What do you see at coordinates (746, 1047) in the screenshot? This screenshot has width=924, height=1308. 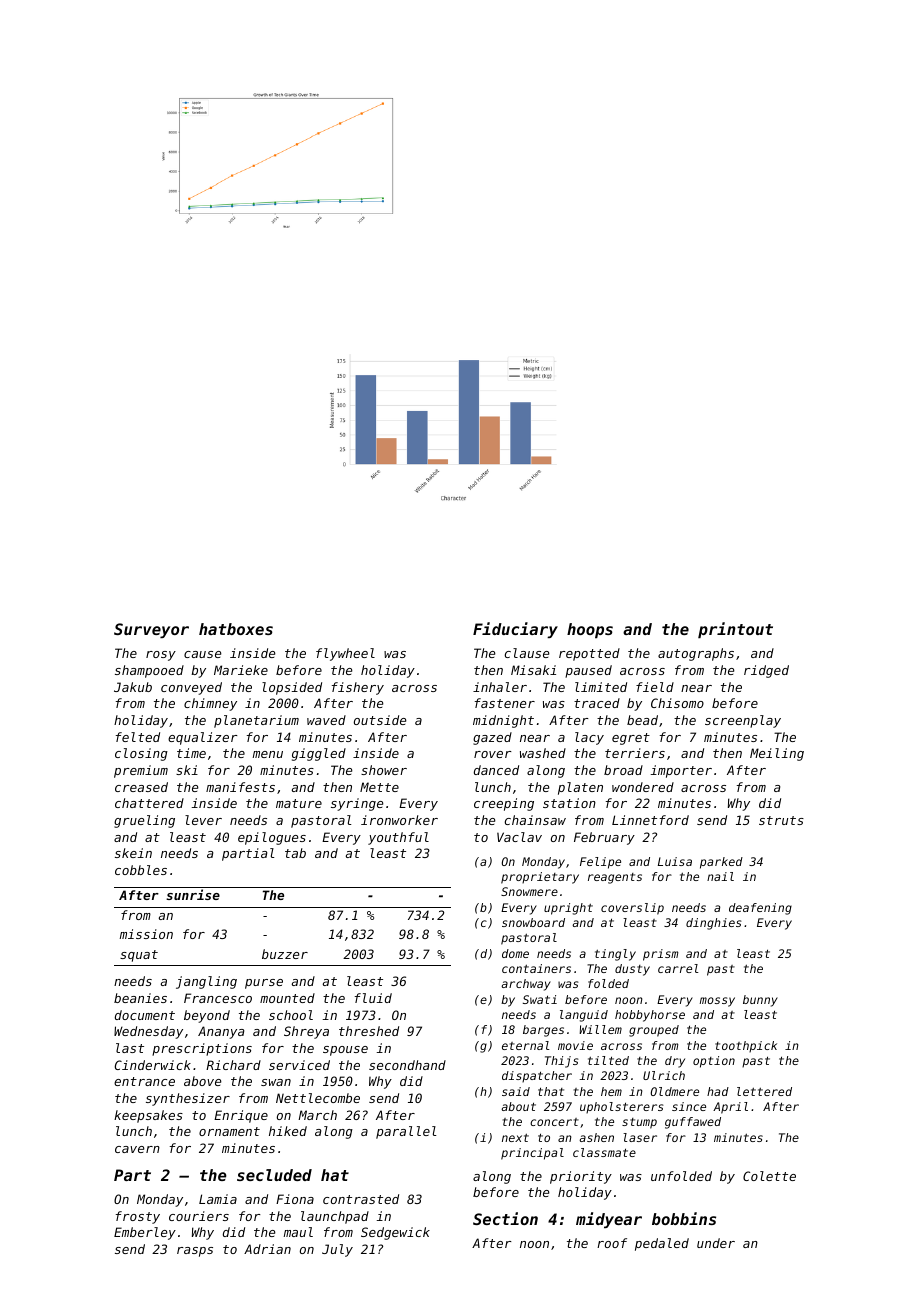 I see `toothpick` at bounding box center [746, 1047].
